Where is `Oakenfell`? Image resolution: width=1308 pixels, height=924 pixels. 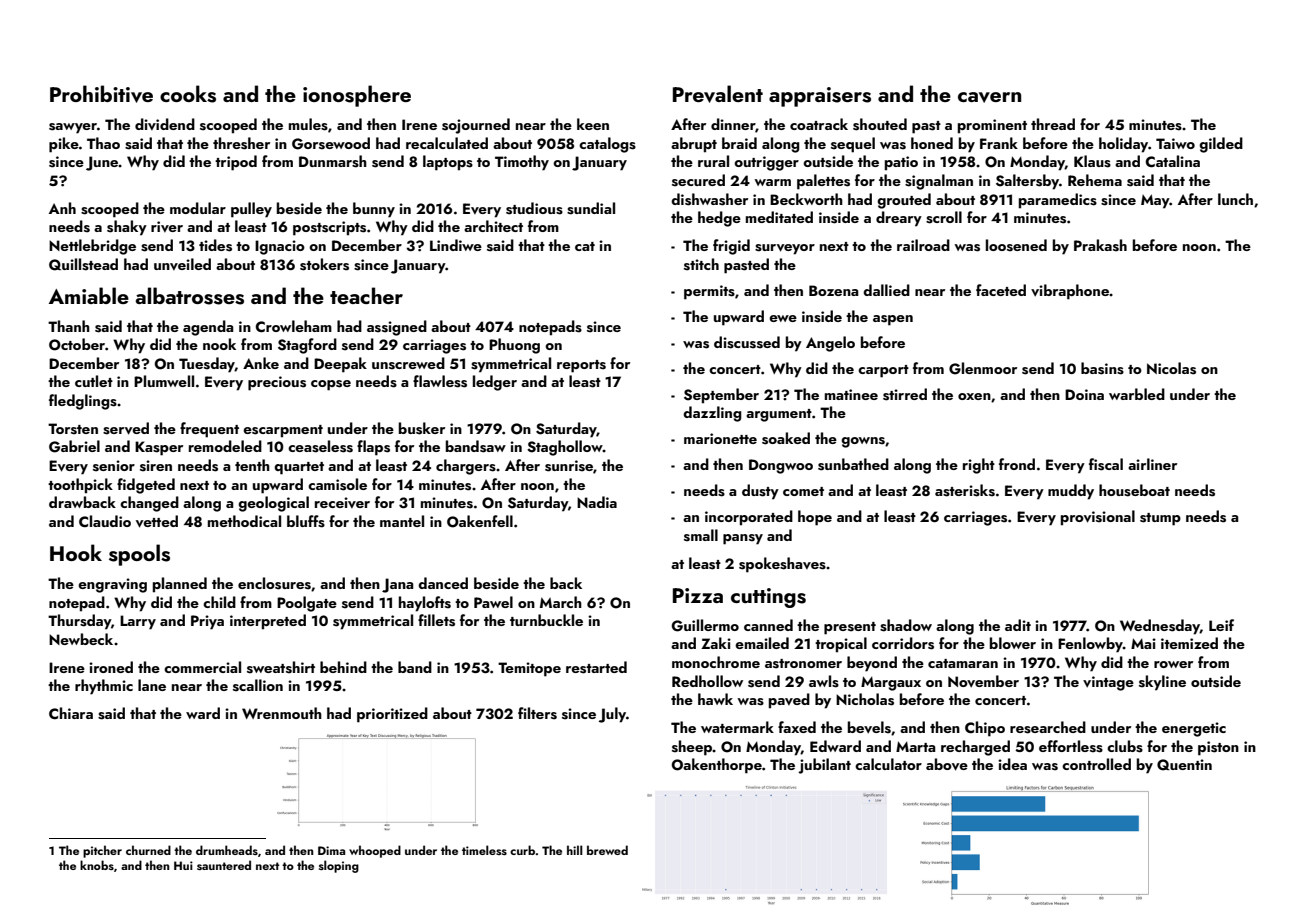 Oakenfell is located at coordinates (480, 521).
